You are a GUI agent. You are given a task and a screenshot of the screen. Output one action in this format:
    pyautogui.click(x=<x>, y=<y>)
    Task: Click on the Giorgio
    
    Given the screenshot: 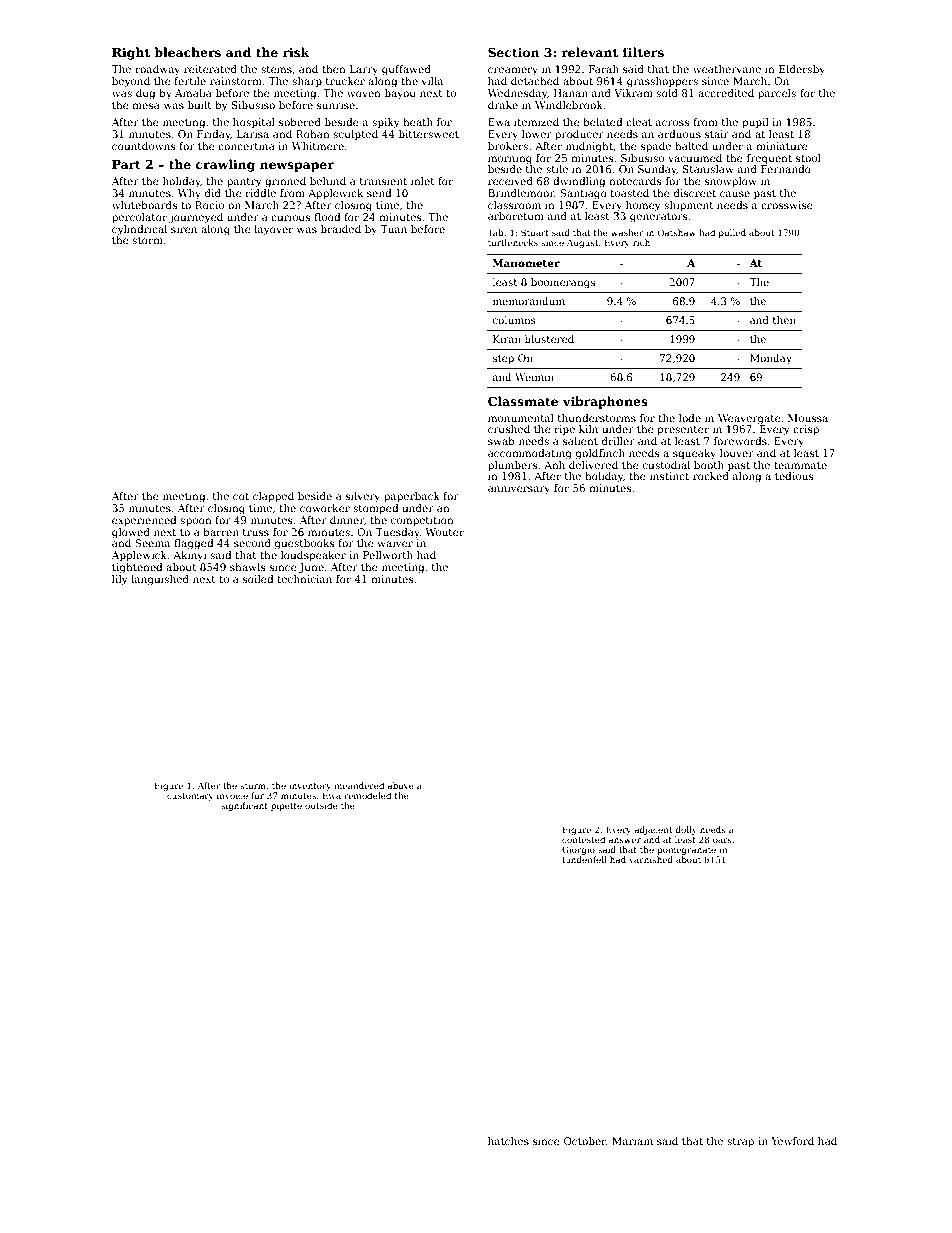 What is the action you would take?
    pyautogui.click(x=578, y=850)
